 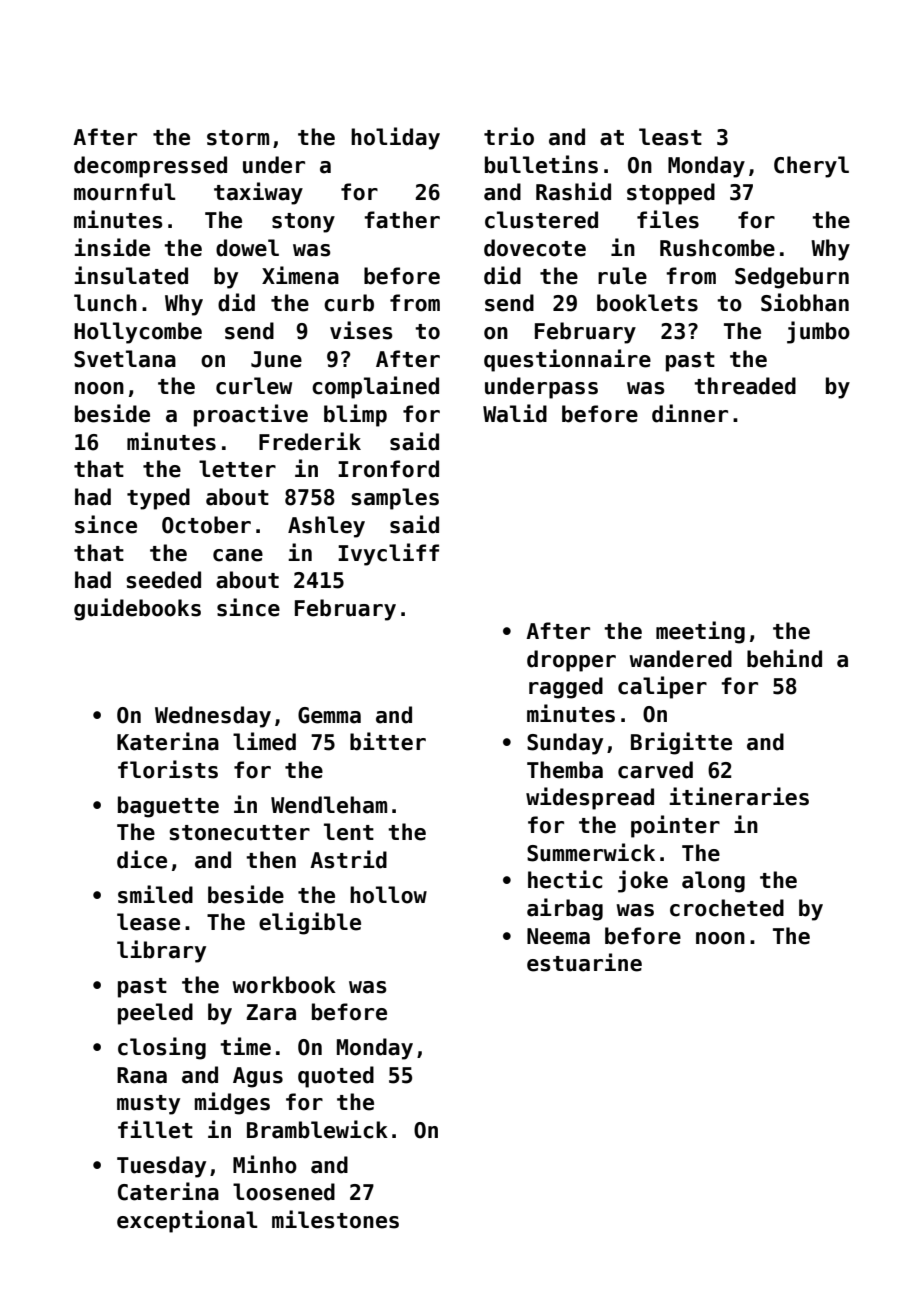 I want to click on exceptional, so click(x=187, y=1221).
